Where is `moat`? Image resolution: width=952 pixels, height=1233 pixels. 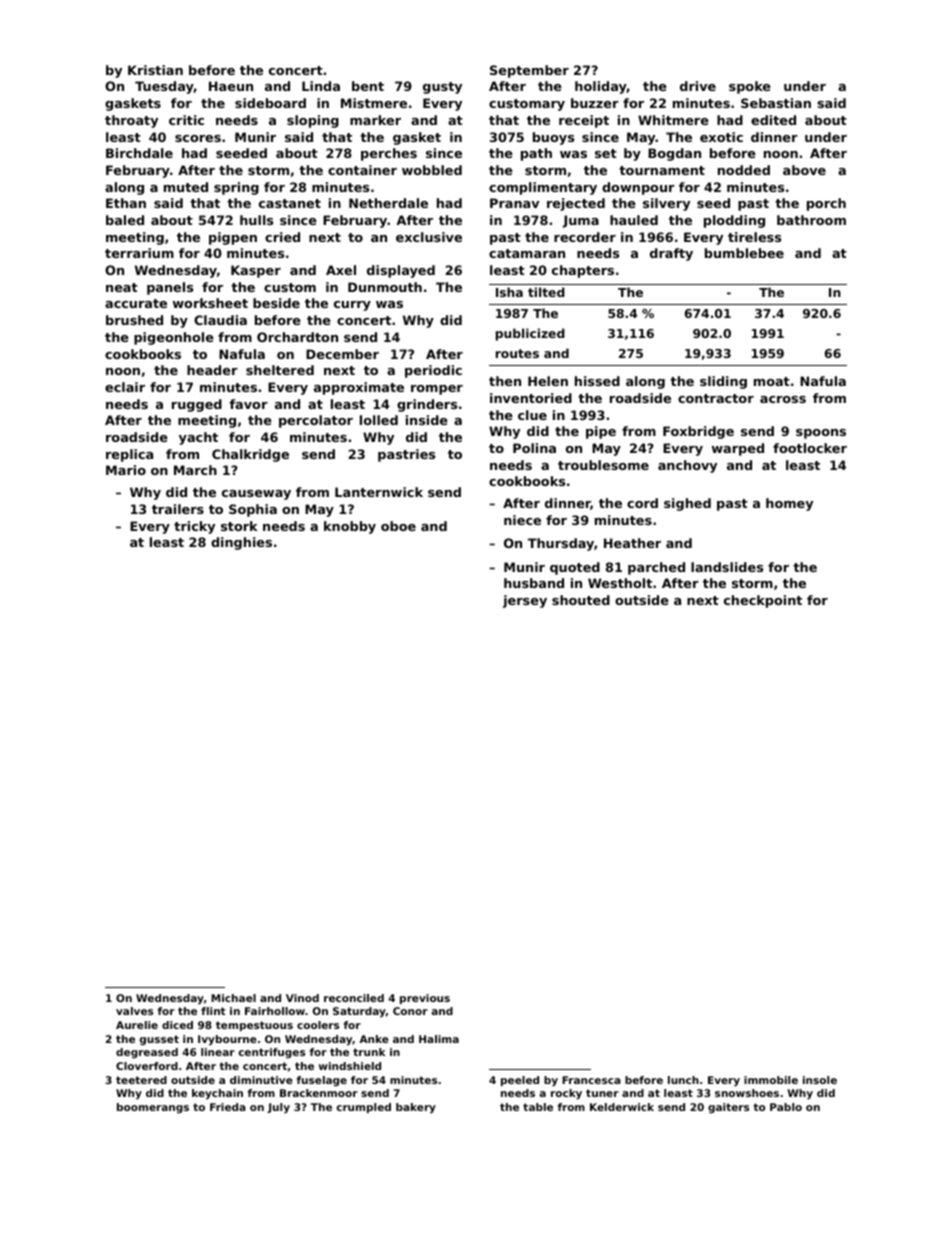
moat is located at coordinates (772, 381).
